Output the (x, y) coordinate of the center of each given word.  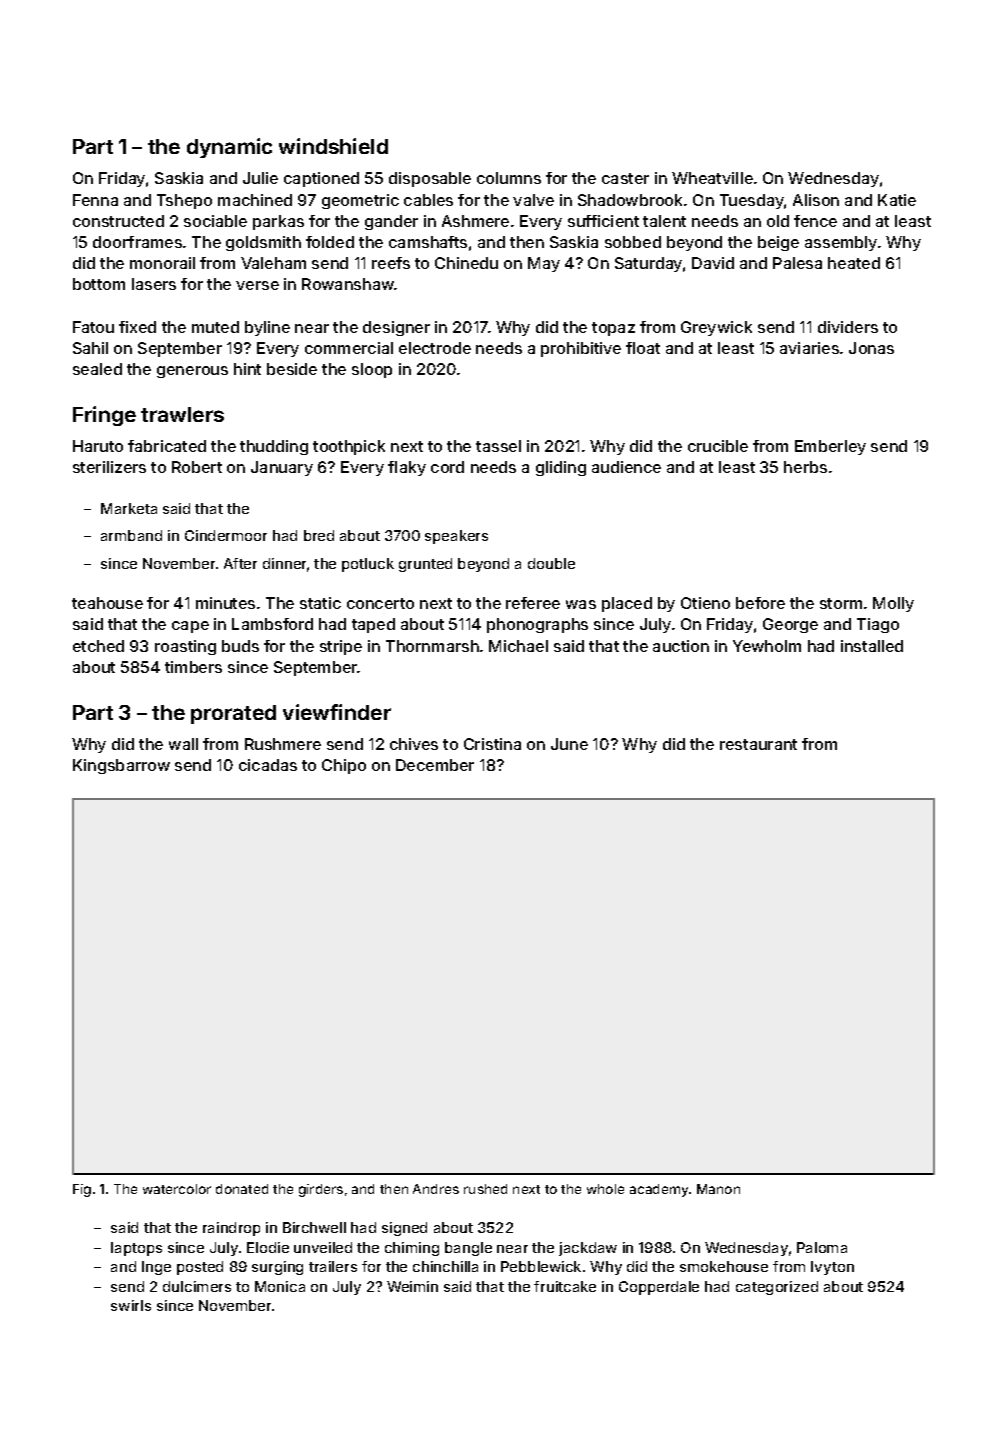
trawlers (182, 414)
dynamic (229, 148)
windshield (333, 146)
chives (414, 744)
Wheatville (712, 178)
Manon (718, 1189)
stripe (341, 647)
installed (872, 646)
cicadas (268, 765)
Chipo (344, 766)
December (435, 765)
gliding (561, 468)
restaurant (758, 744)
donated (242, 1189)
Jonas (871, 348)
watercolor (177, 1189)
